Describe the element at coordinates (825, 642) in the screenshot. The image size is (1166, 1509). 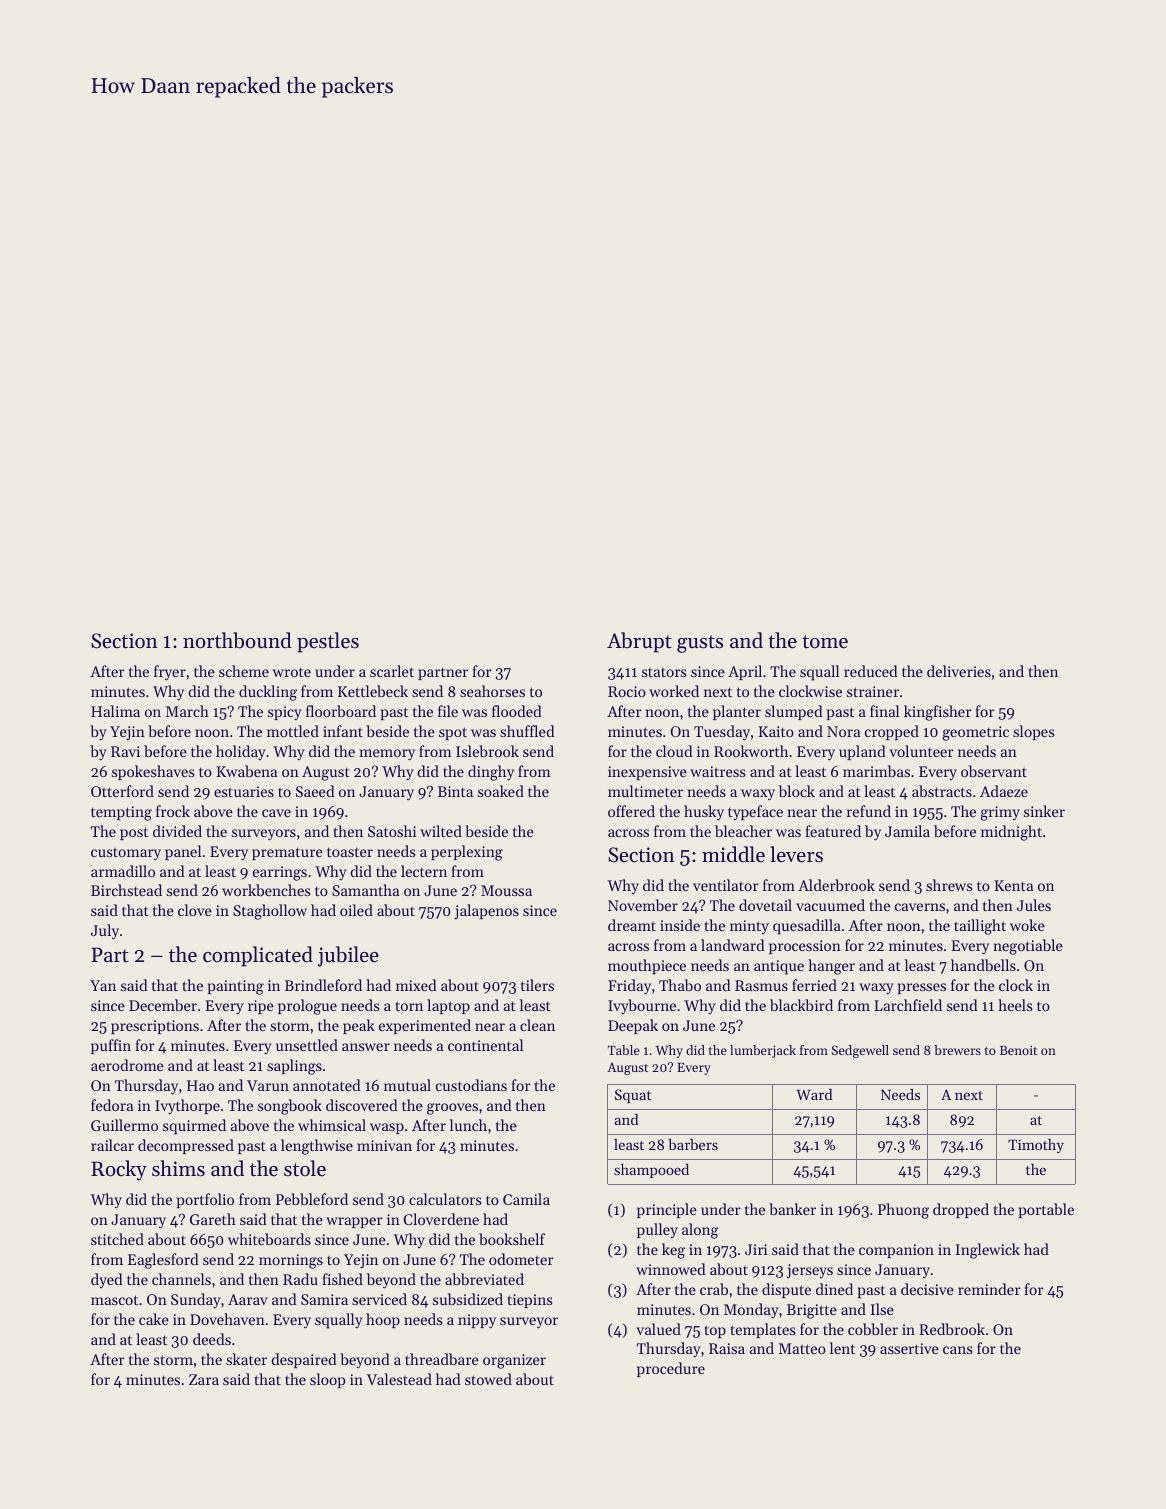
I see `tome` at that location.
